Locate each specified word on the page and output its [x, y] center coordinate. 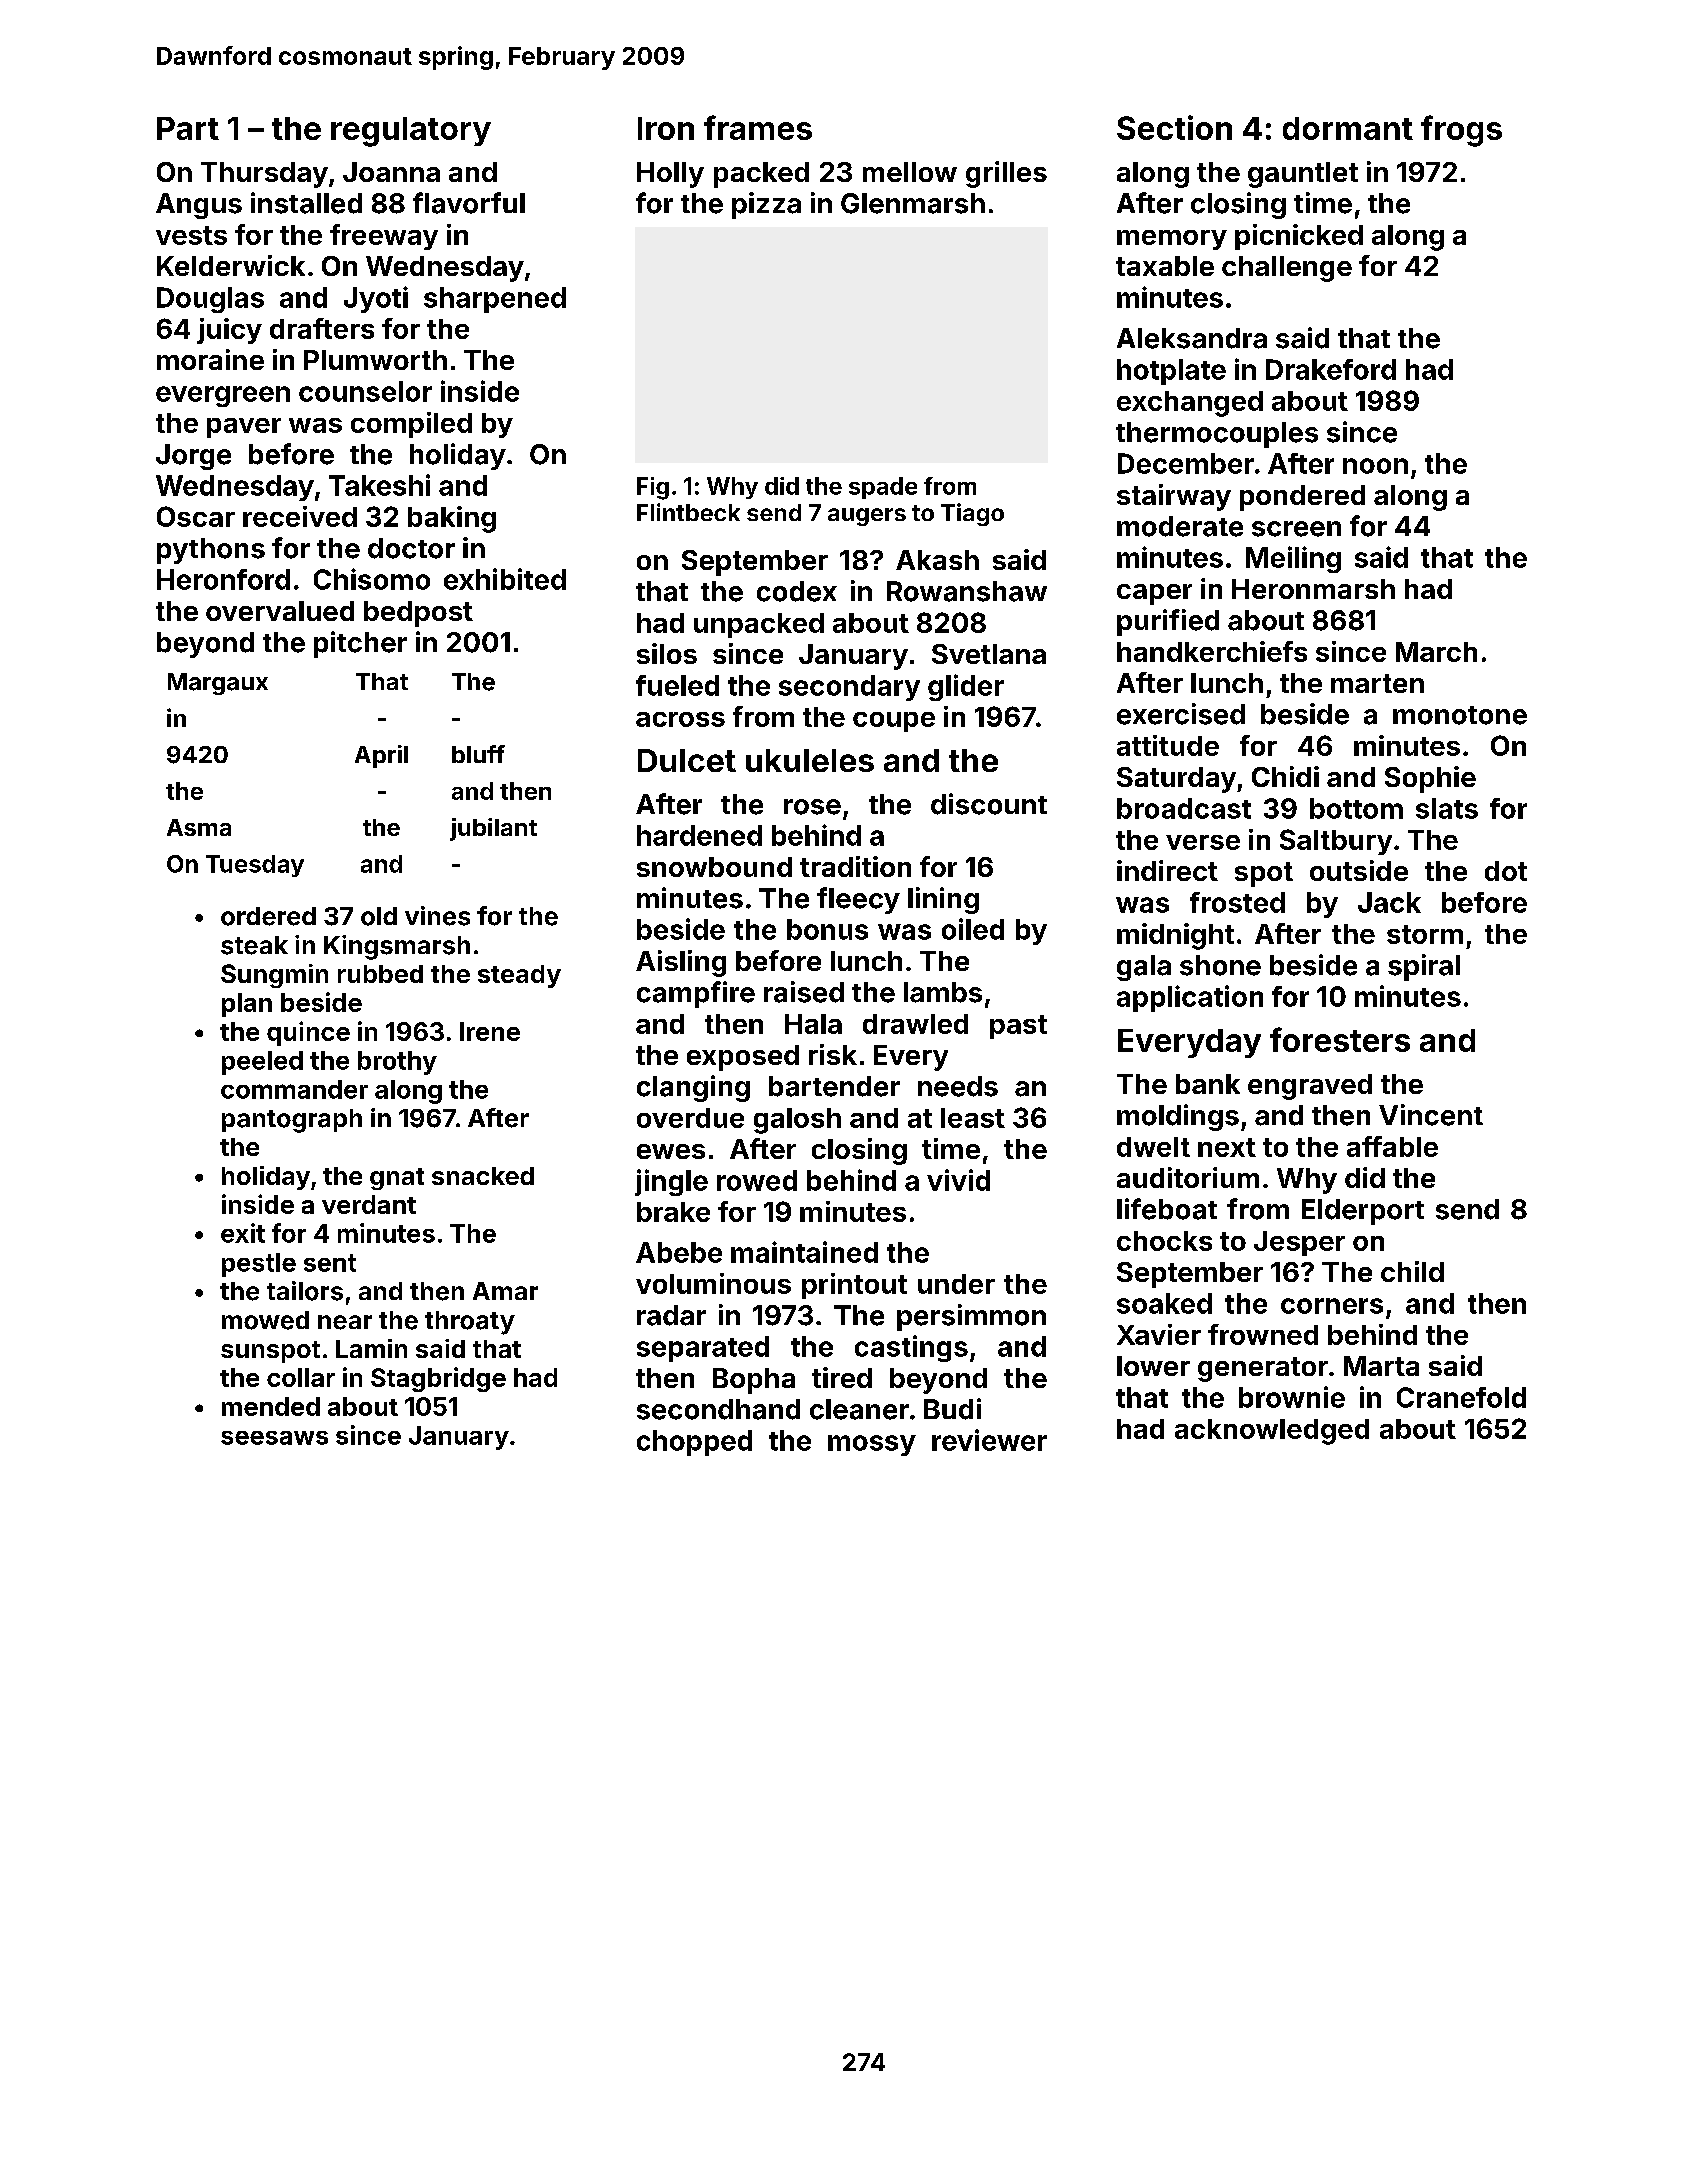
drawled [915, 1024]
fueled [677, 685]
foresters [1340, 1039]
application [1190, 998]
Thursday [264, 175]
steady [519, 976]
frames [758, 127]
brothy [397, 1063]
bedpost [418, 614]
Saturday [1176, 780]
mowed [265, 1320]
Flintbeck [688, 512]
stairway [1174, 497]
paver [244, 428]
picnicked [1299, 237]
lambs [943, 992]
